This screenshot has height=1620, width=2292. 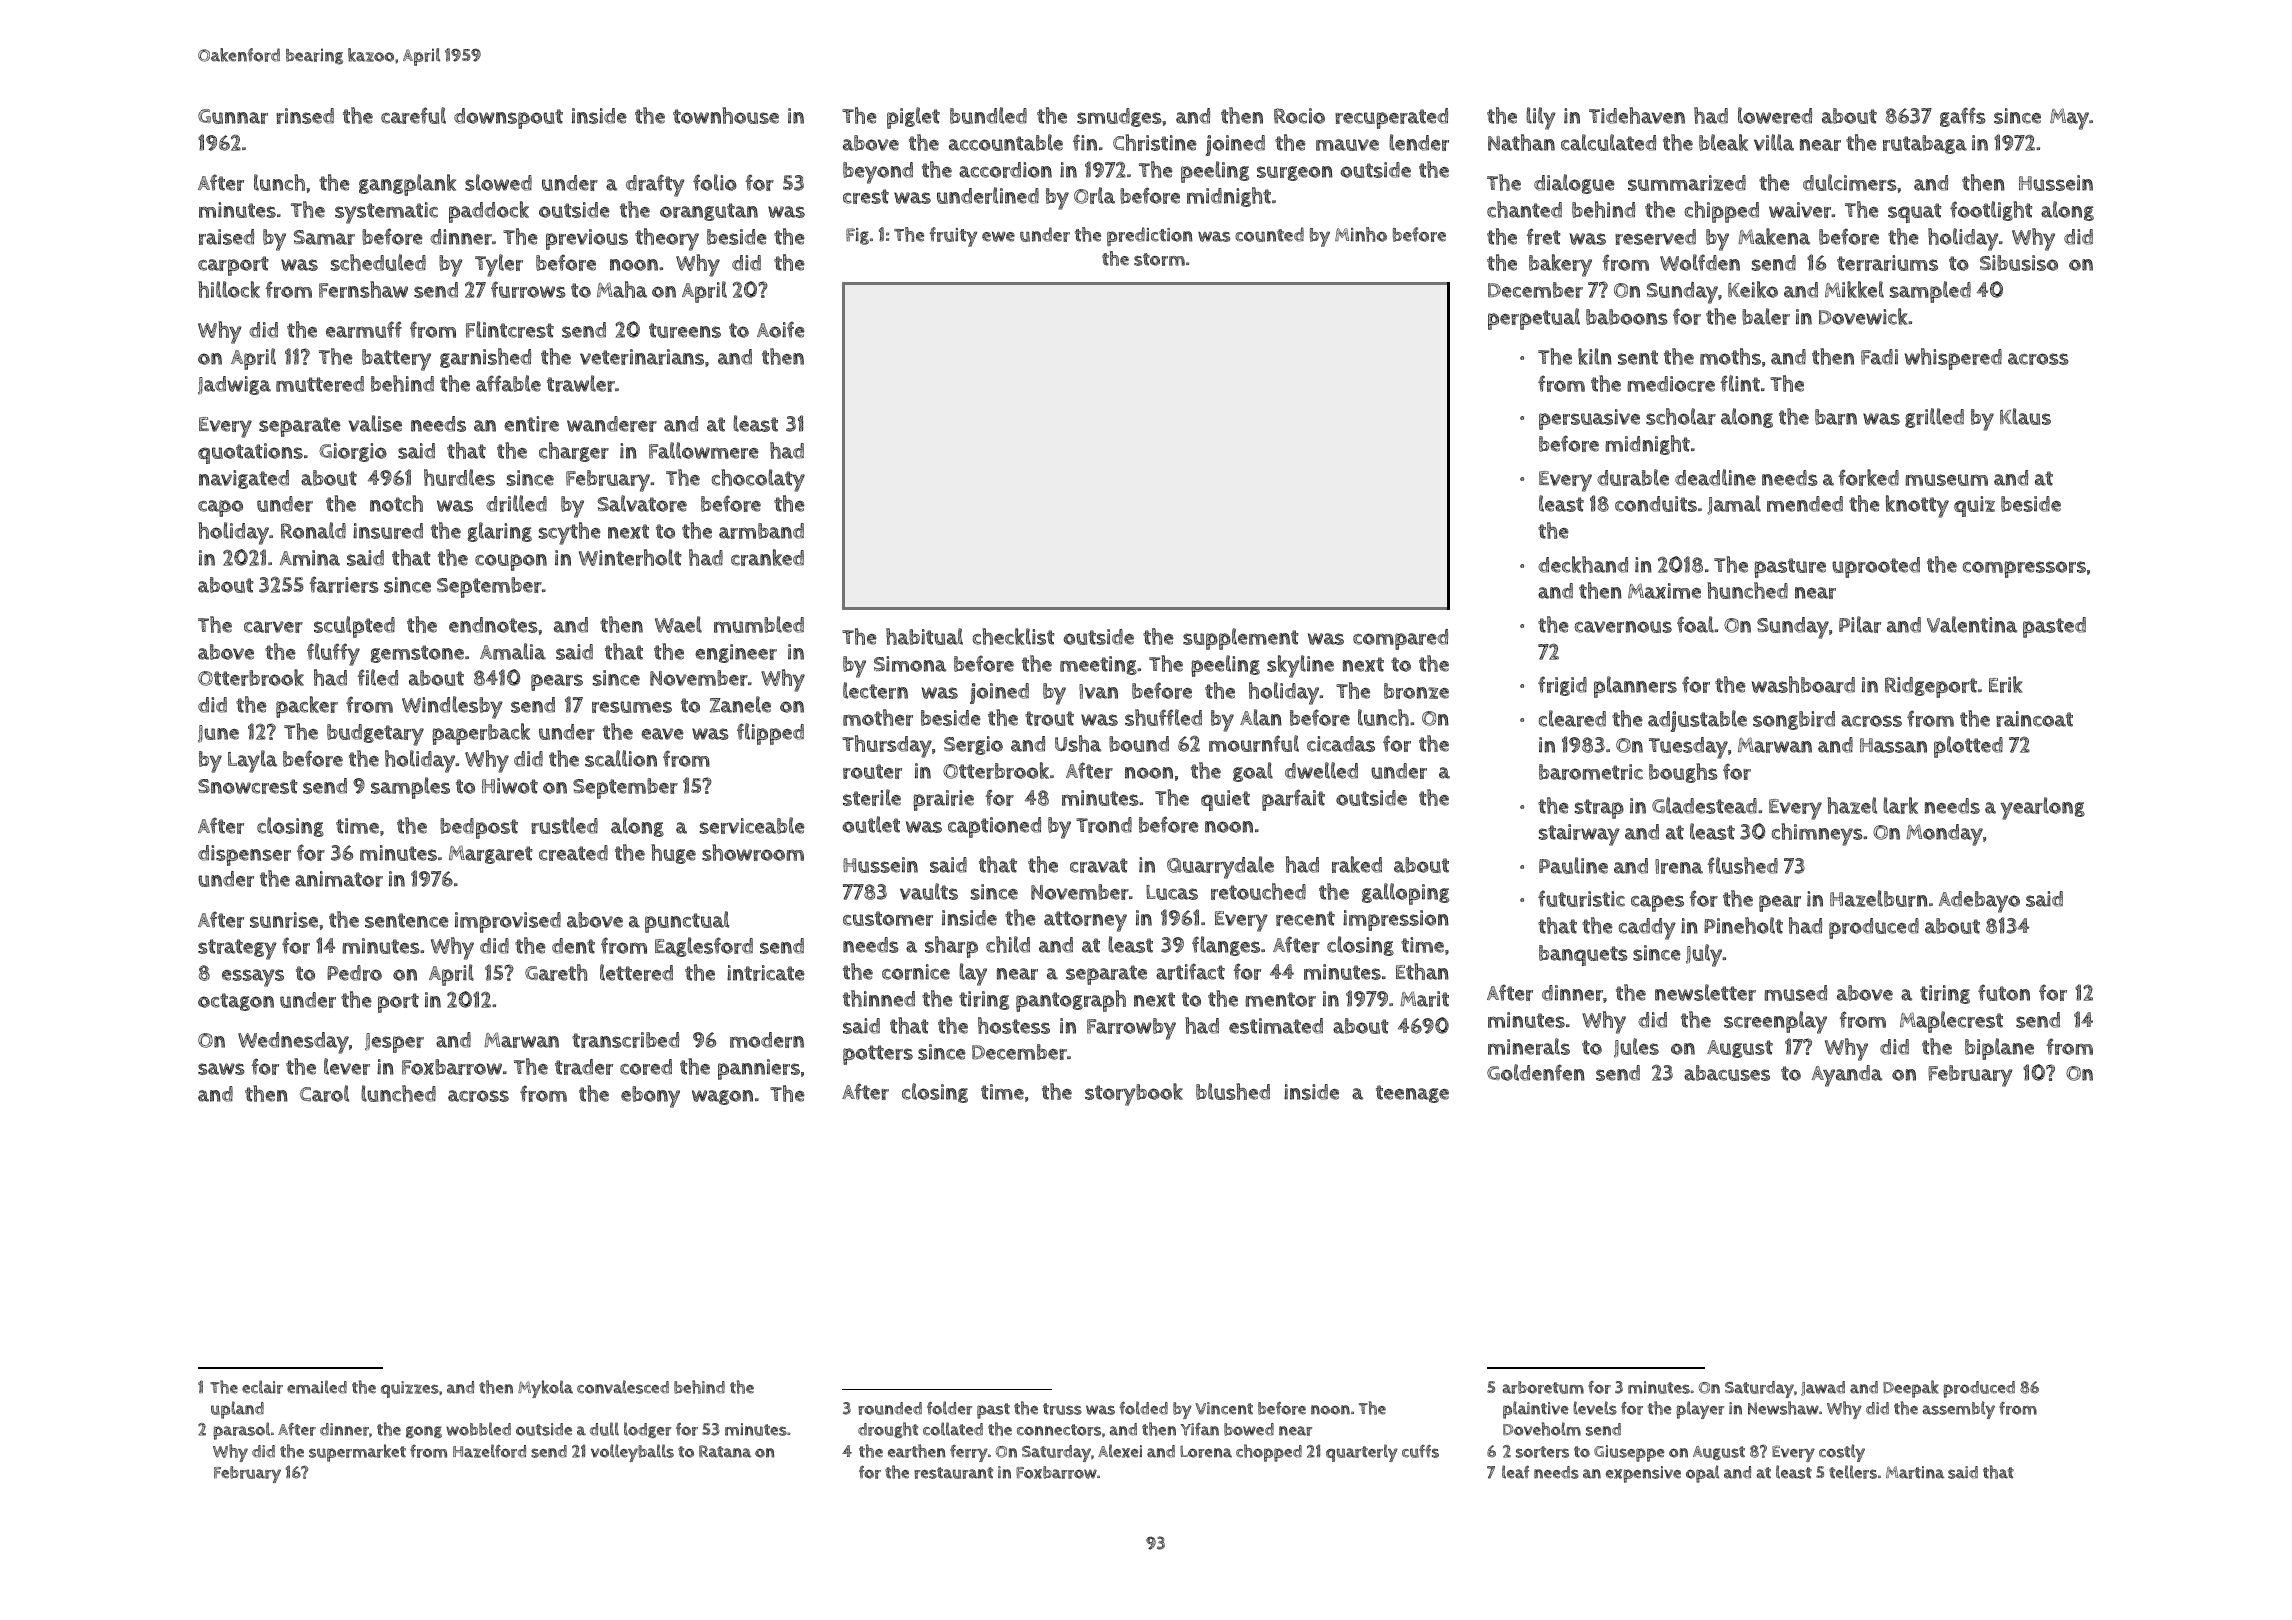 I want to click on Carol, so click(x=324, y=1093).
